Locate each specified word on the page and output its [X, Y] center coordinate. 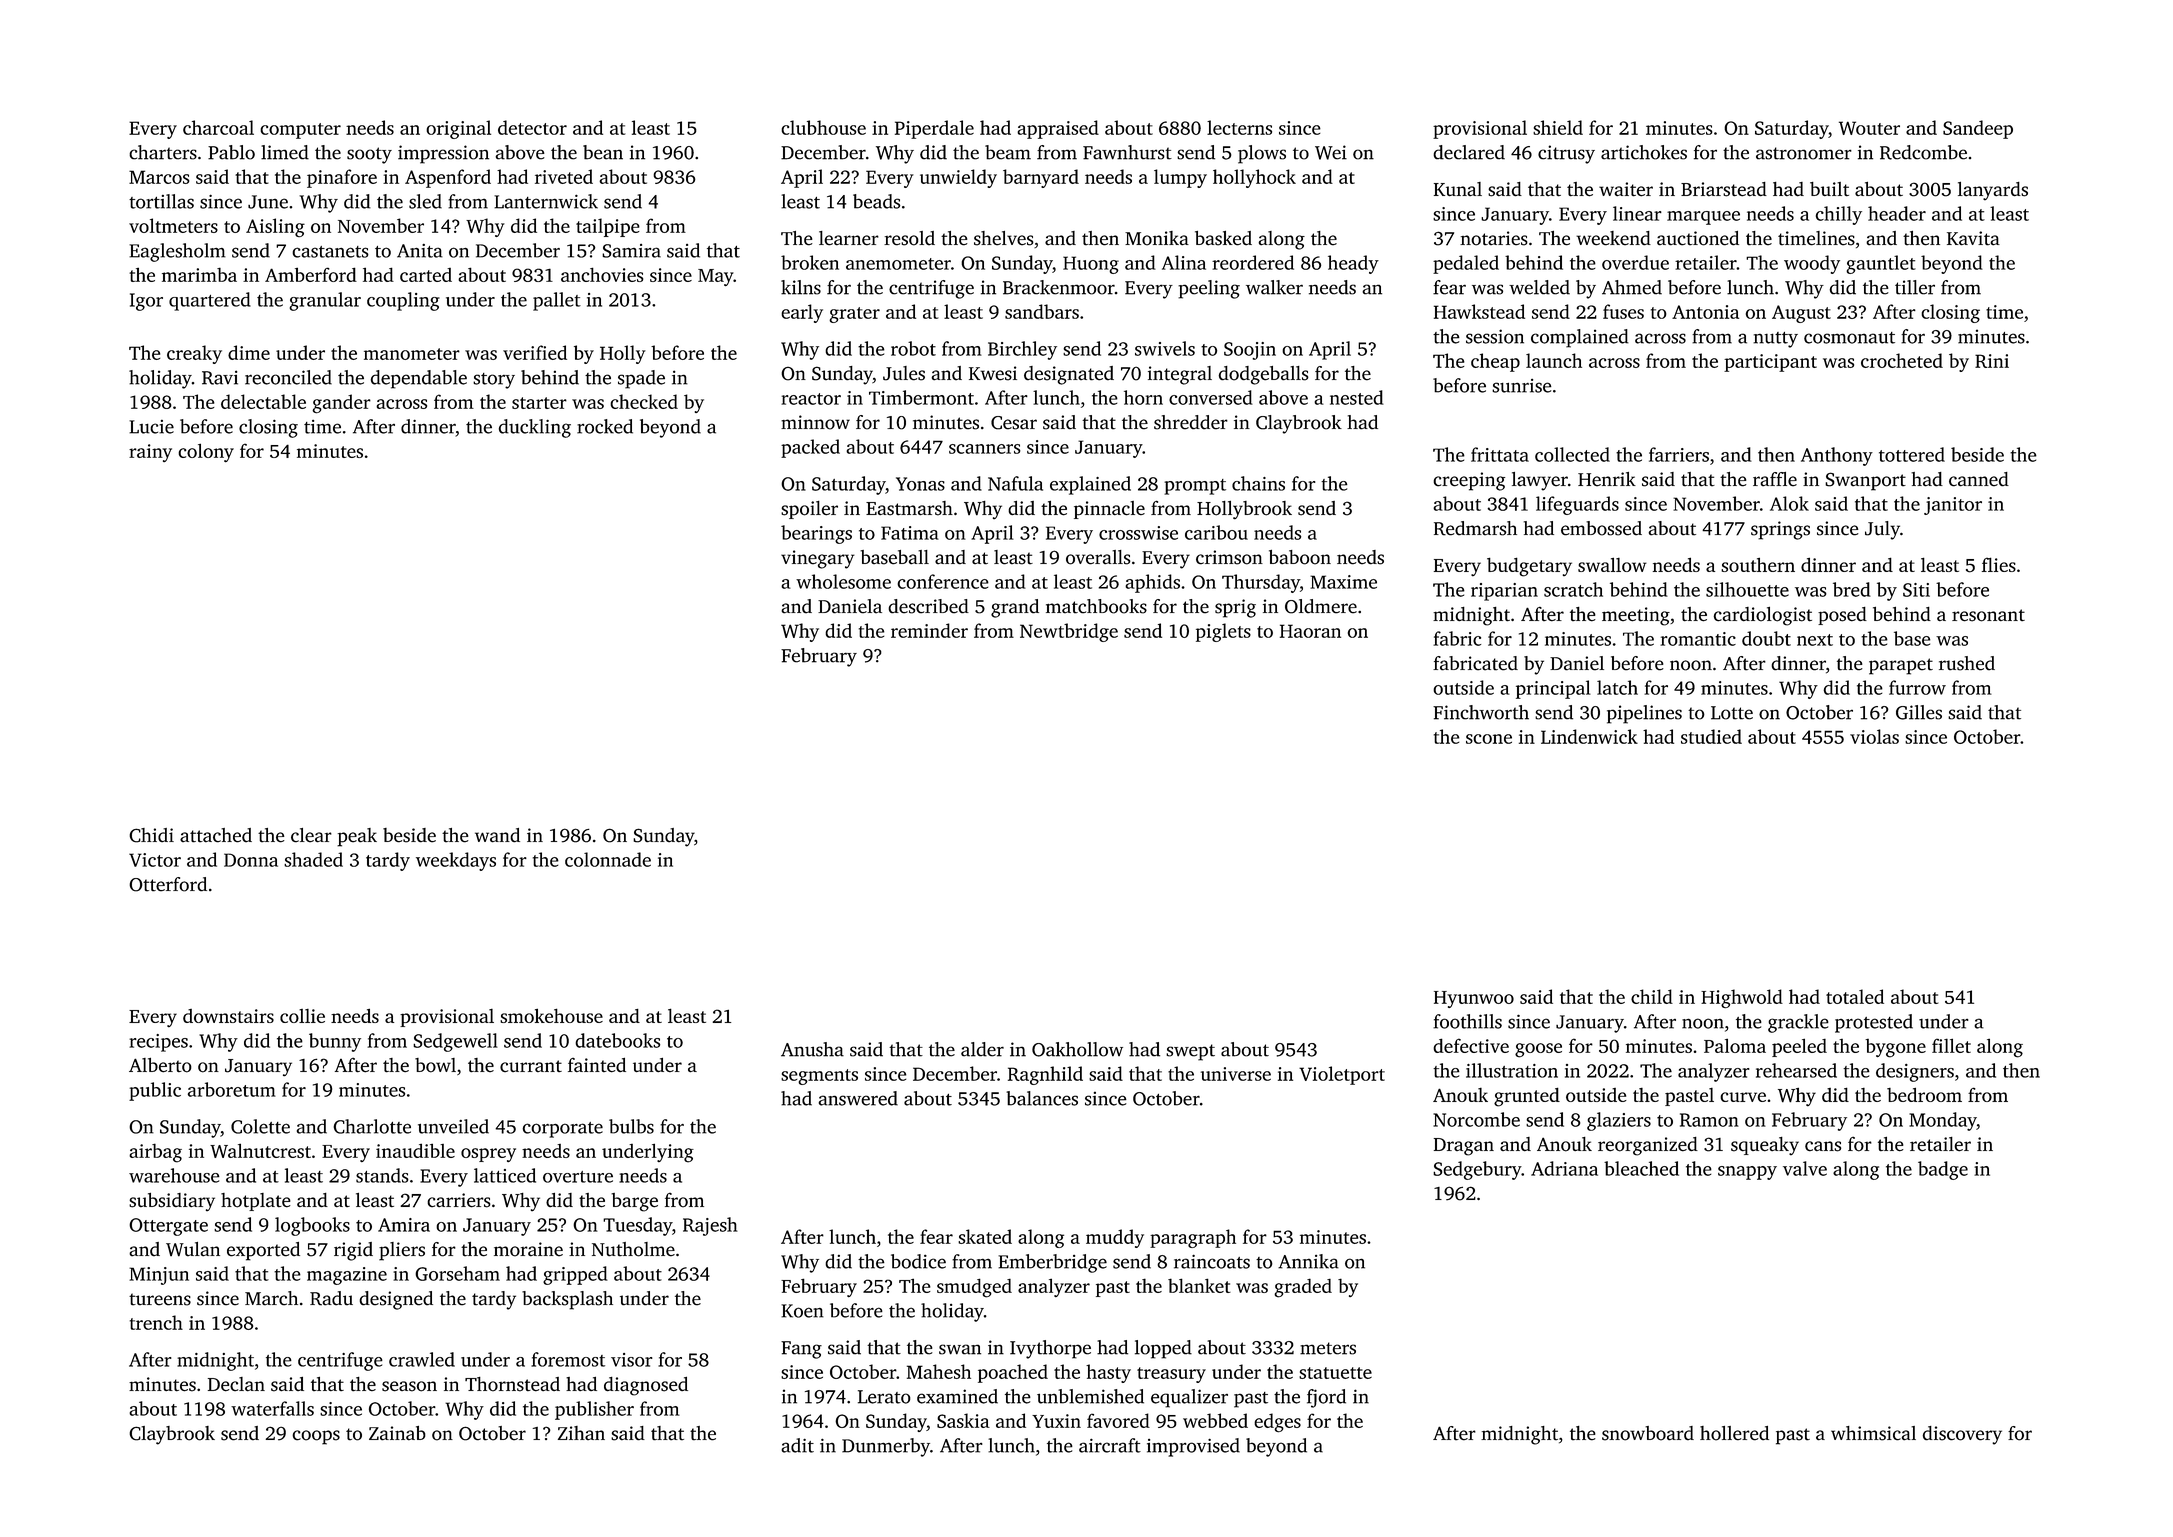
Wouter [1869, 128]
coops [316, 1437]
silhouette [1747, 589]
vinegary [818, 559]
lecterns [1239, 127]
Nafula [1015, 483]
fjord [1326, 1398]
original [458, 129]
